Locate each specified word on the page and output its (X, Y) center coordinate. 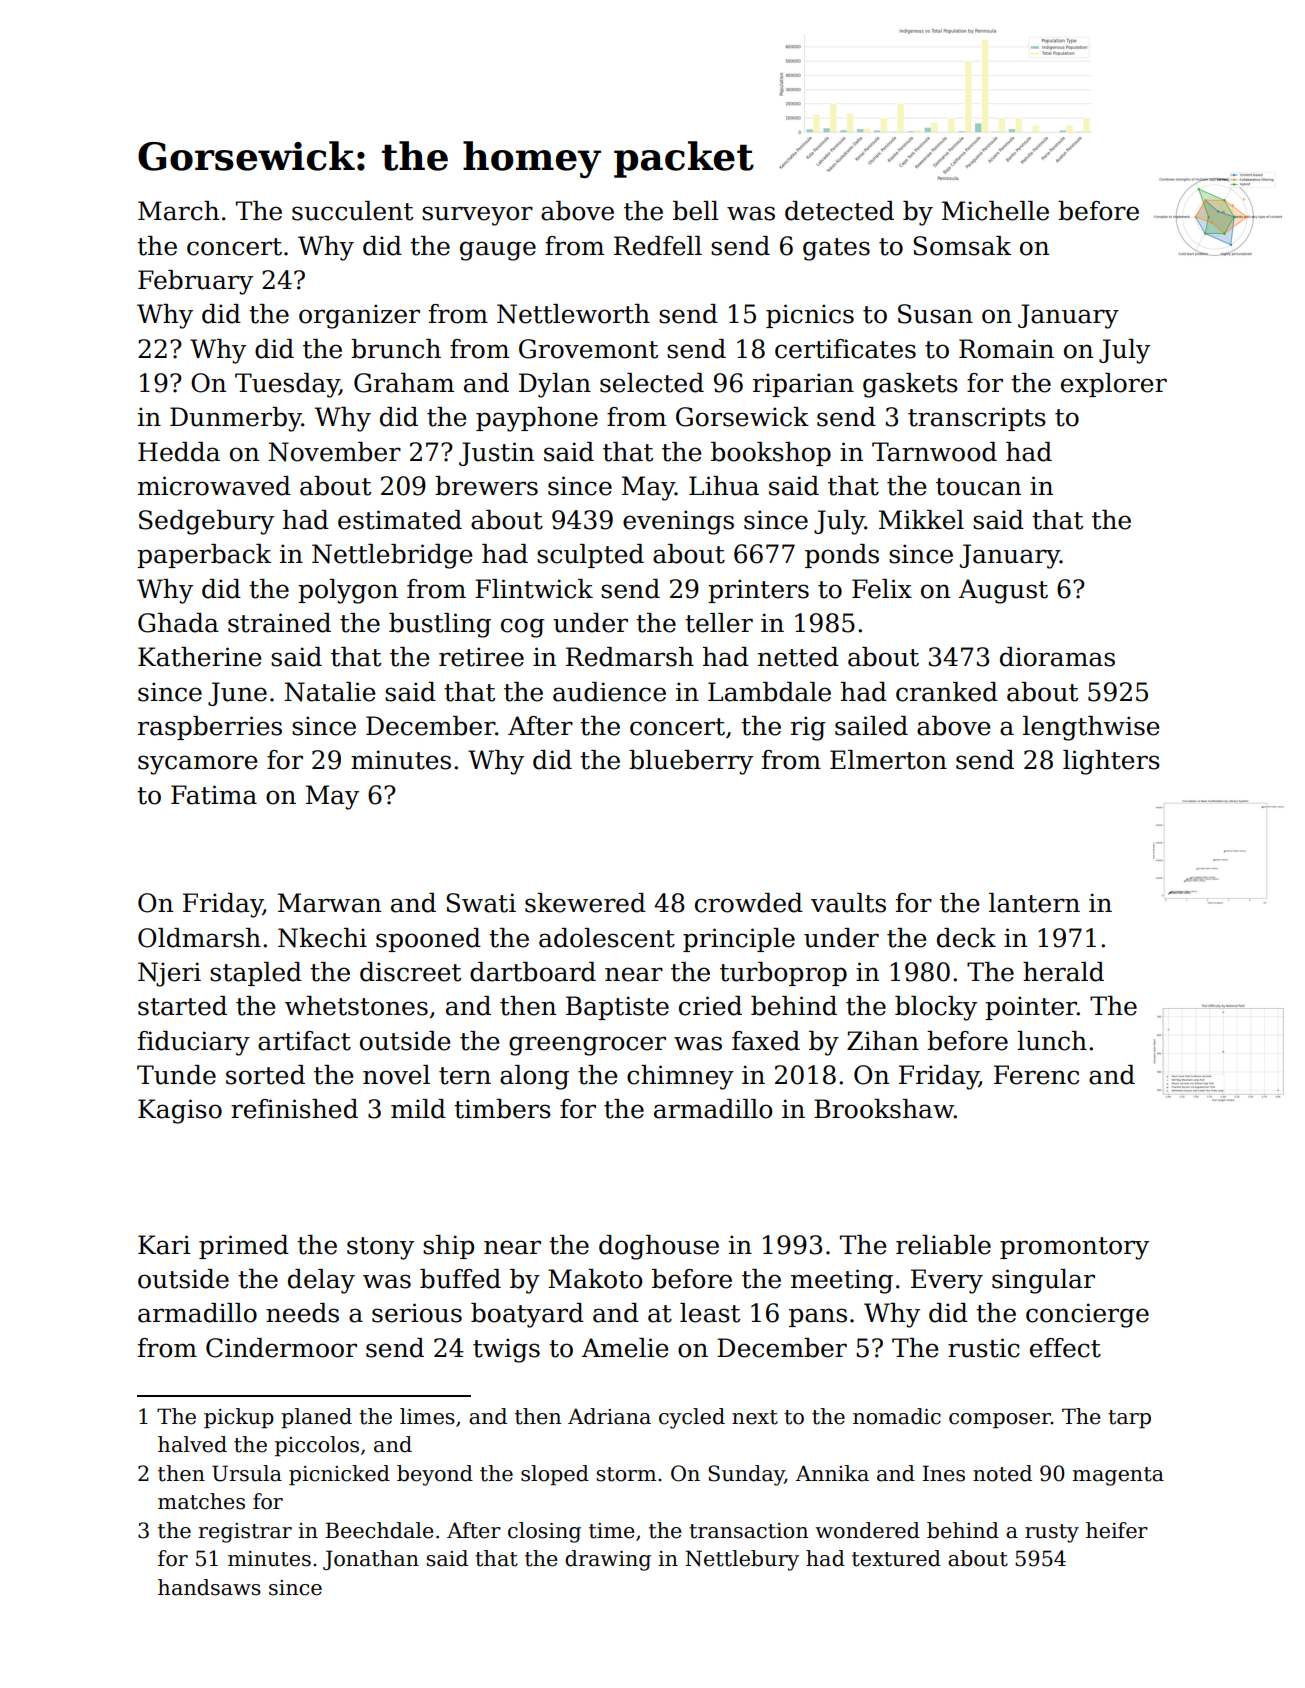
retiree (481, 657)
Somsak (962, 246)
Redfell (658, 246)
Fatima (214, 795)
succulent (352, 211)
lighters (1111, 762)
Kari (164, 1245)
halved (192, 1444)
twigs (506, 1350)
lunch (1052, 1041)
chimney (680, 1077)
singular (1043, 1281)
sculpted (590, 556)
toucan (978, 487)
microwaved (214, 486)
